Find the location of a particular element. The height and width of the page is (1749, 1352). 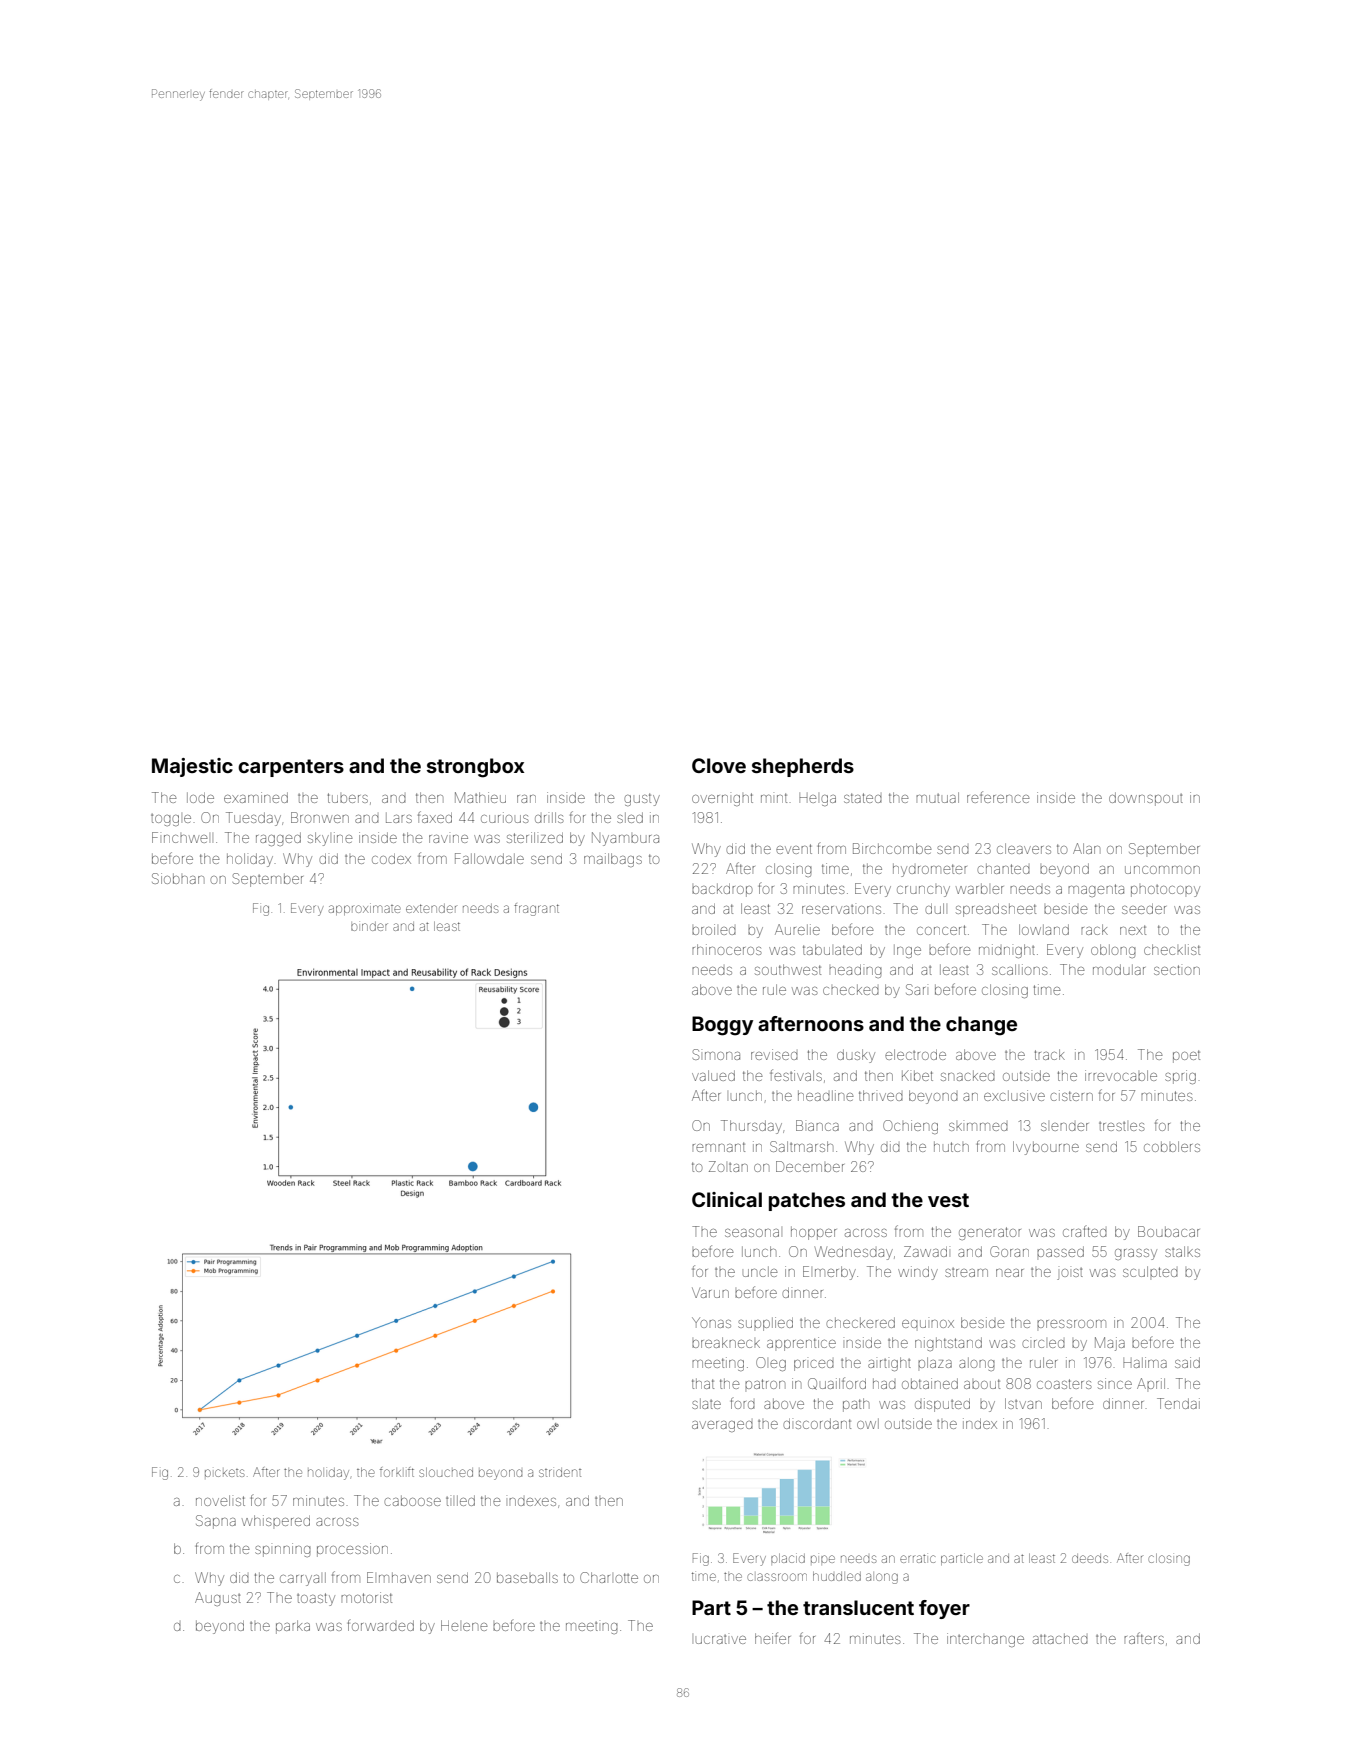

discordant is located at coordinates (817, 1423).
